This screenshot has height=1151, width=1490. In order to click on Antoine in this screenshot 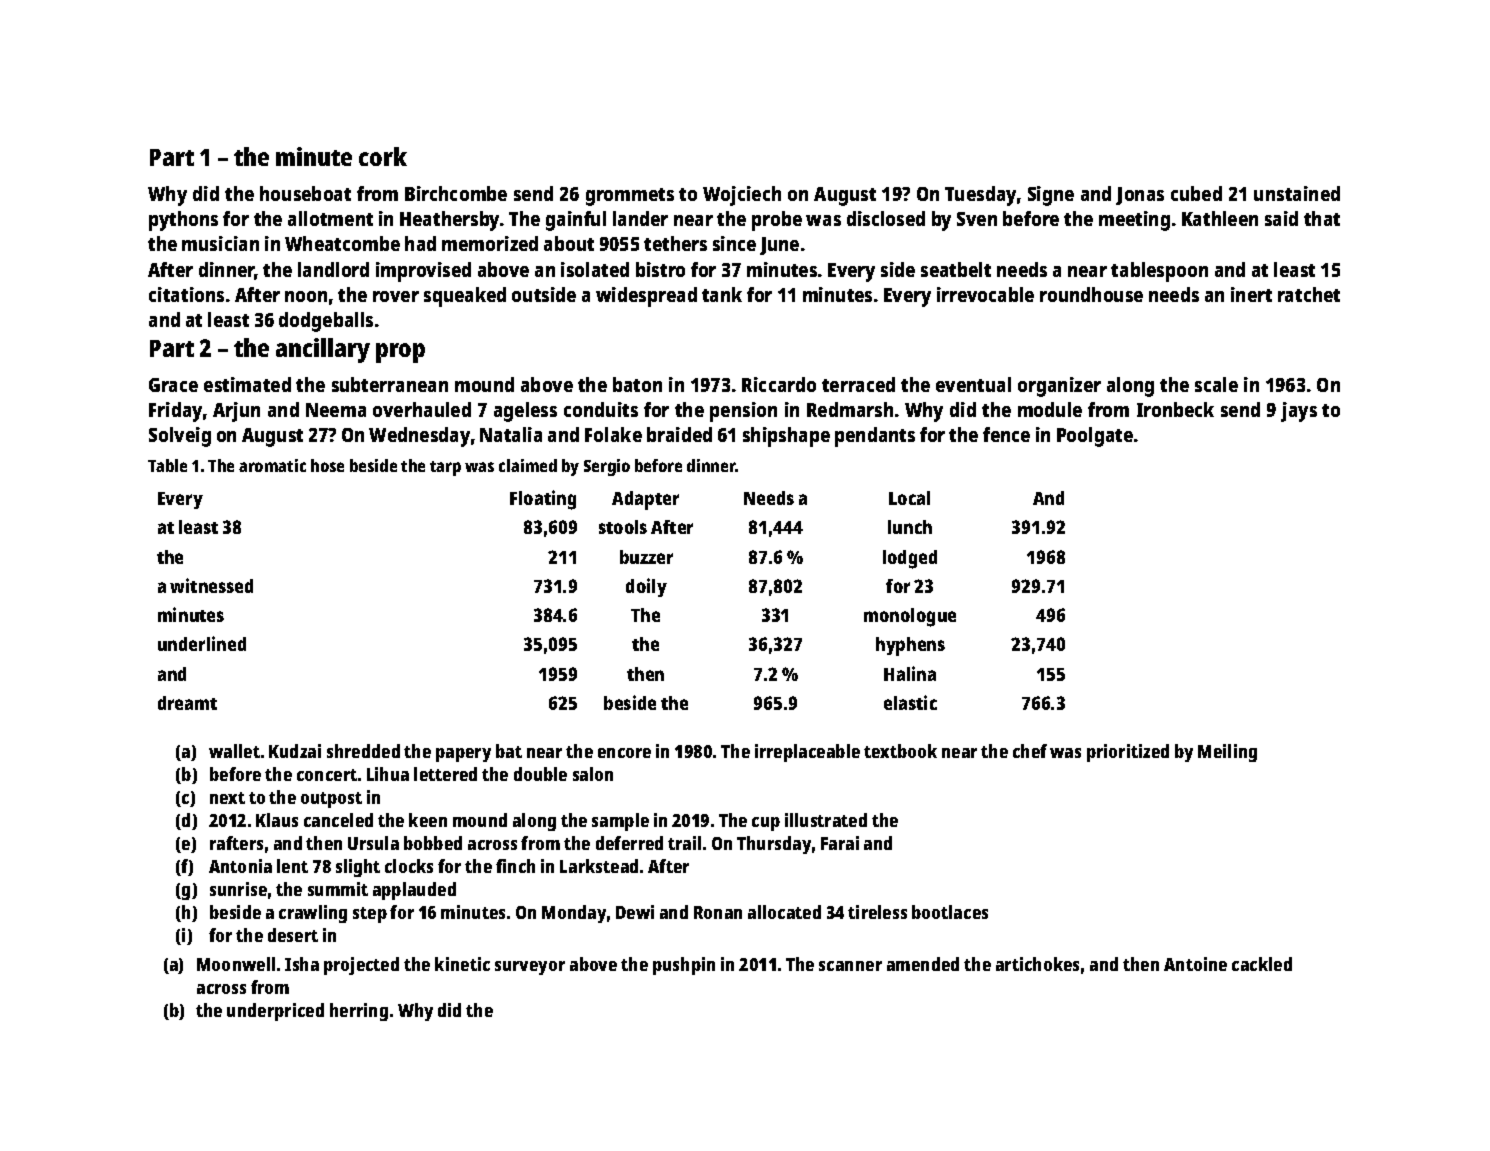, I will do `click(1195, 964)`.
